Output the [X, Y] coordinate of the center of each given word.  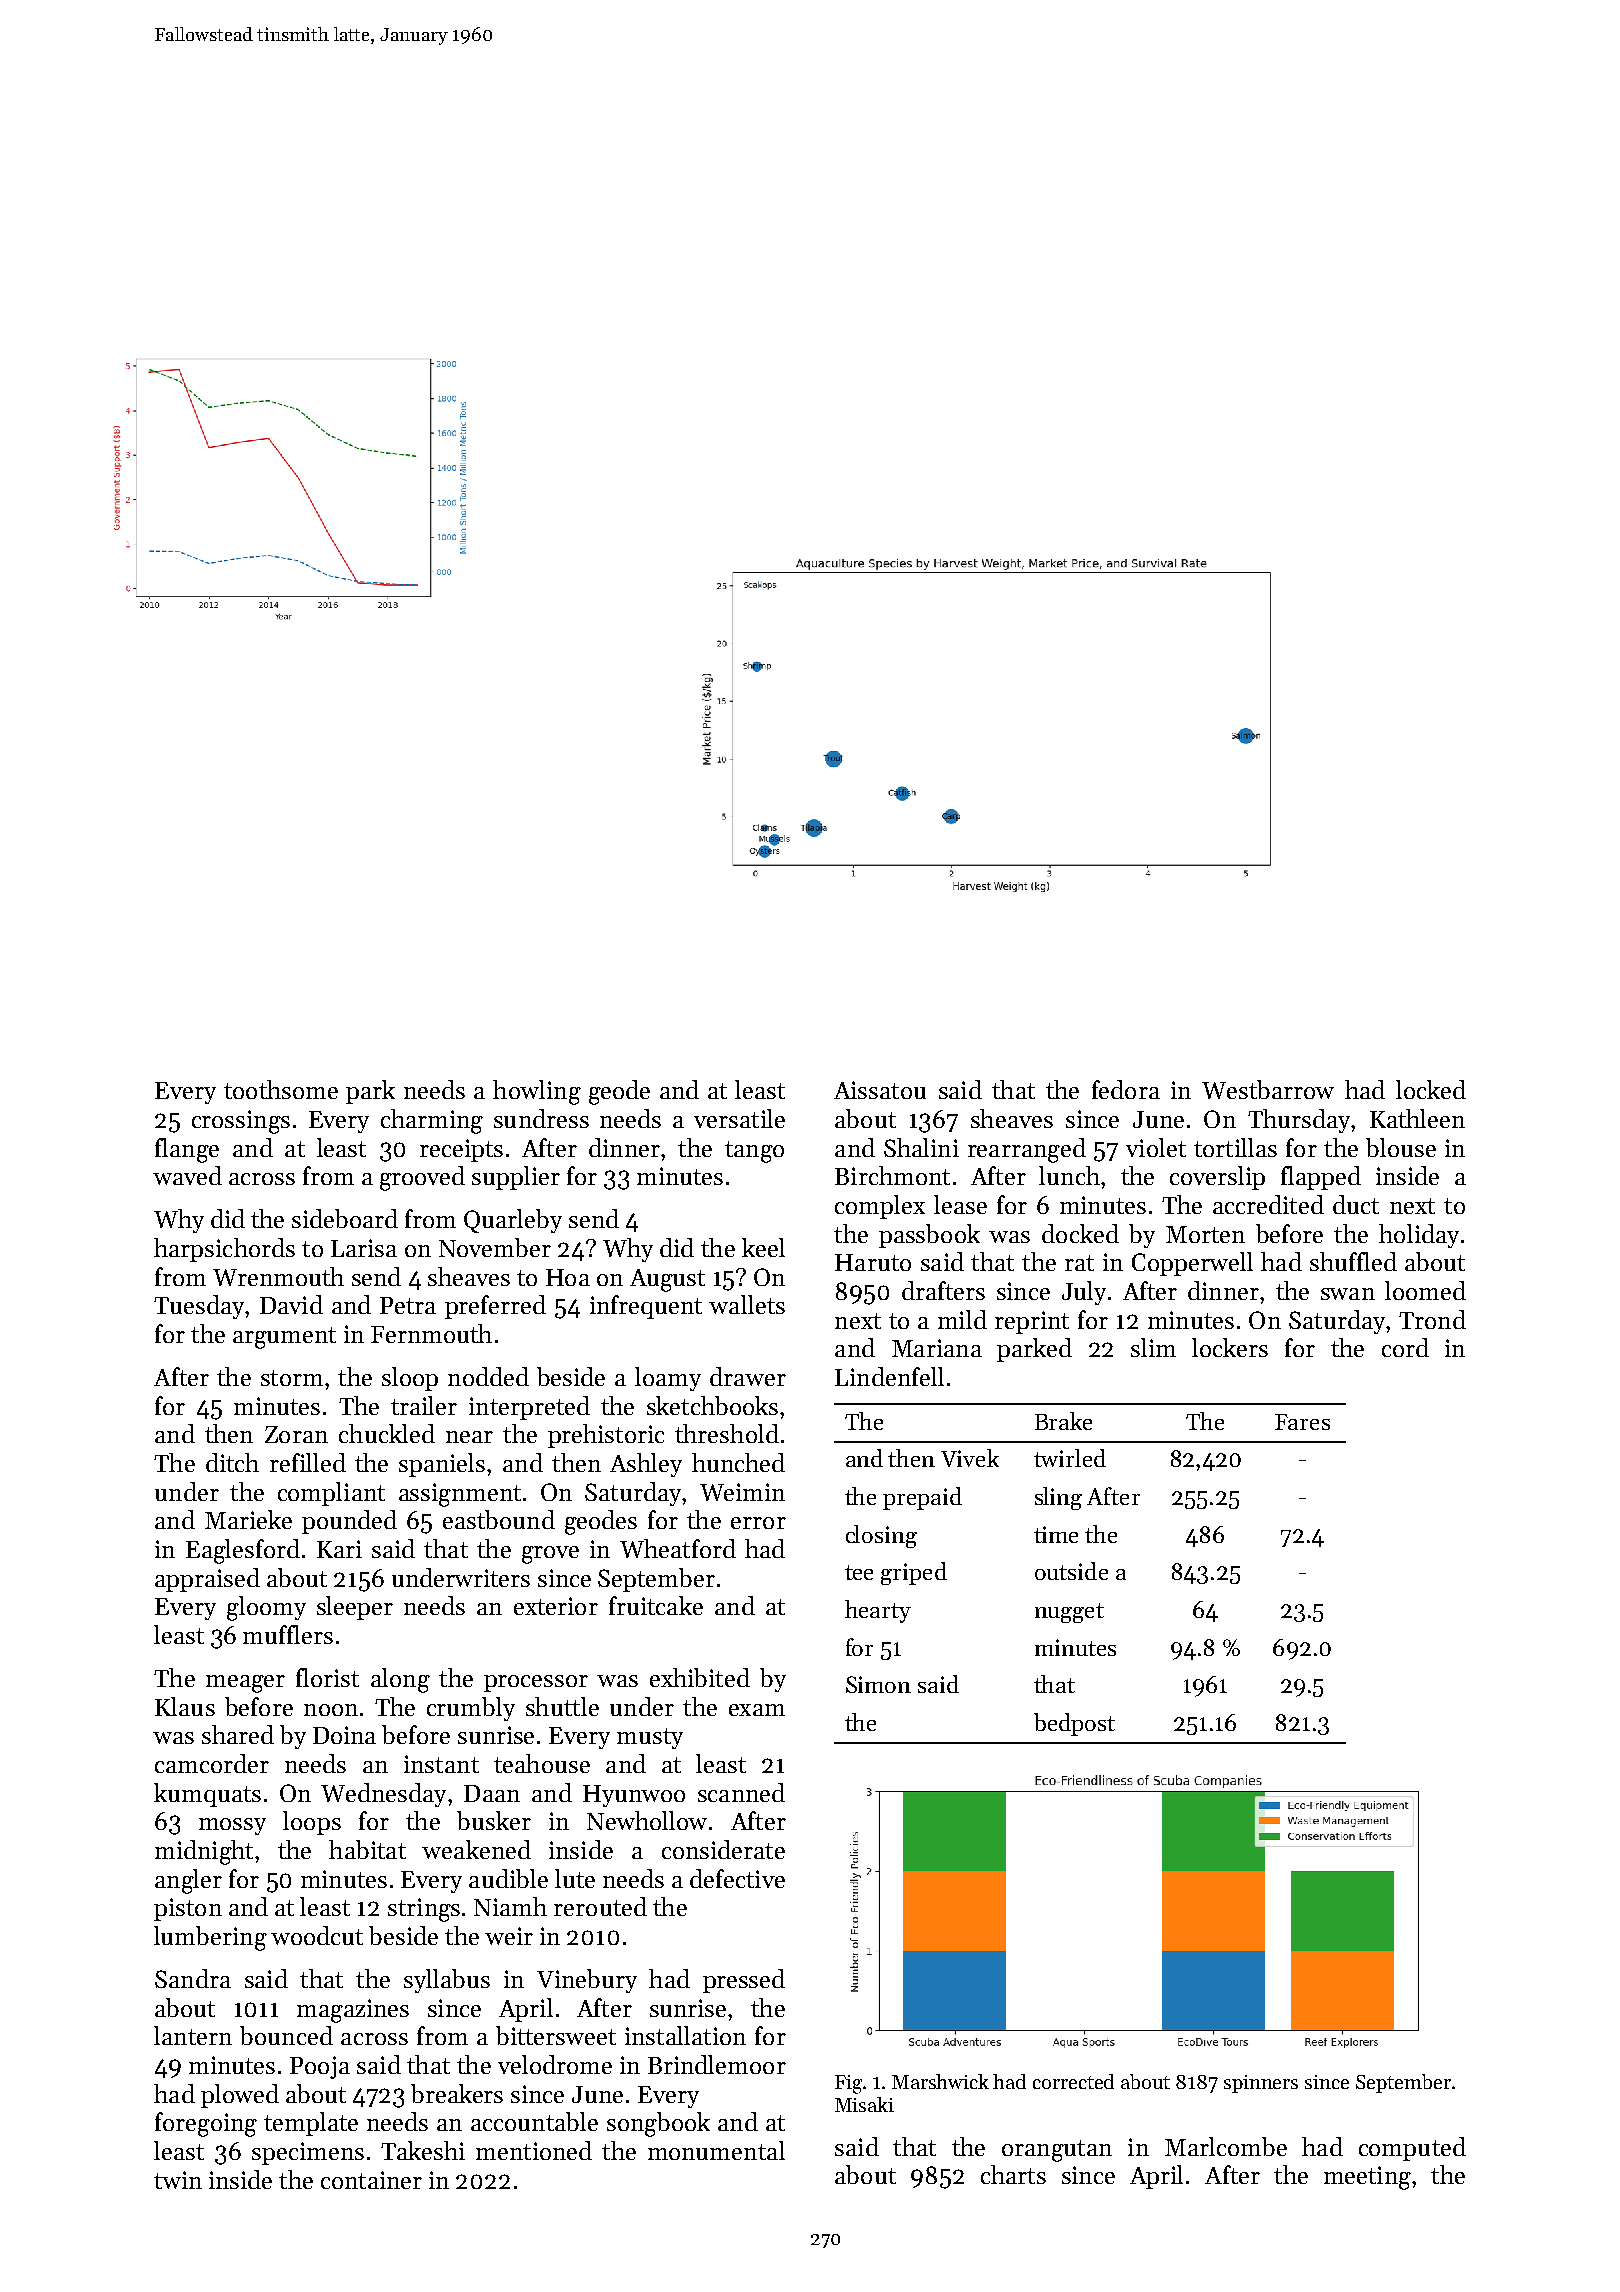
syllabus [447, 1981]
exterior [556, 1606]
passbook [929, 1236]
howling [537, 1092]
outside [1071, 1571]
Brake [1063, 1421]
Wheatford [678, 1548]
